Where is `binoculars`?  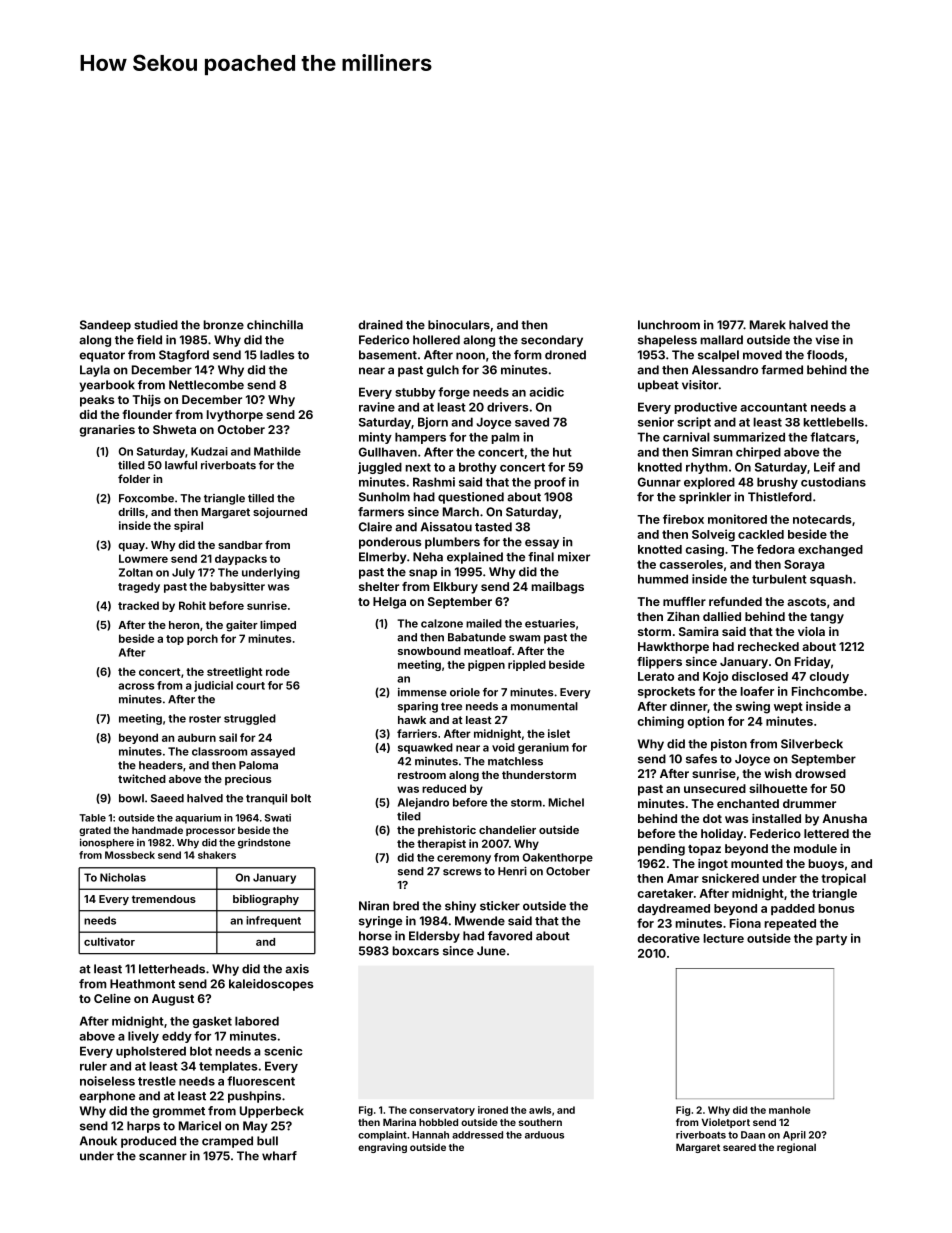
binoculars is located at coordinates (459, 325).
